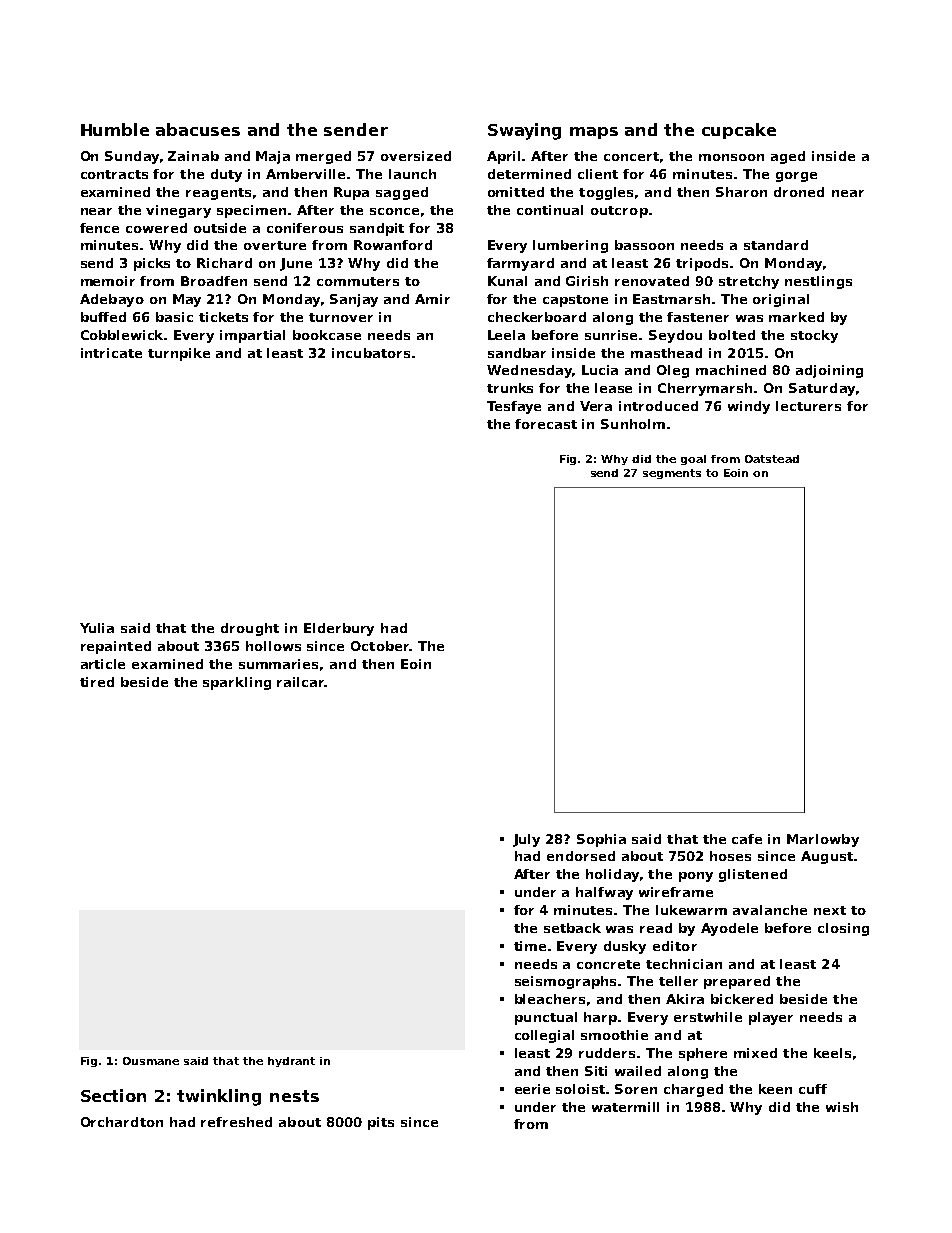 The width and height of the image is (952, 1233). I want to click on pony, so click(696, 877).
